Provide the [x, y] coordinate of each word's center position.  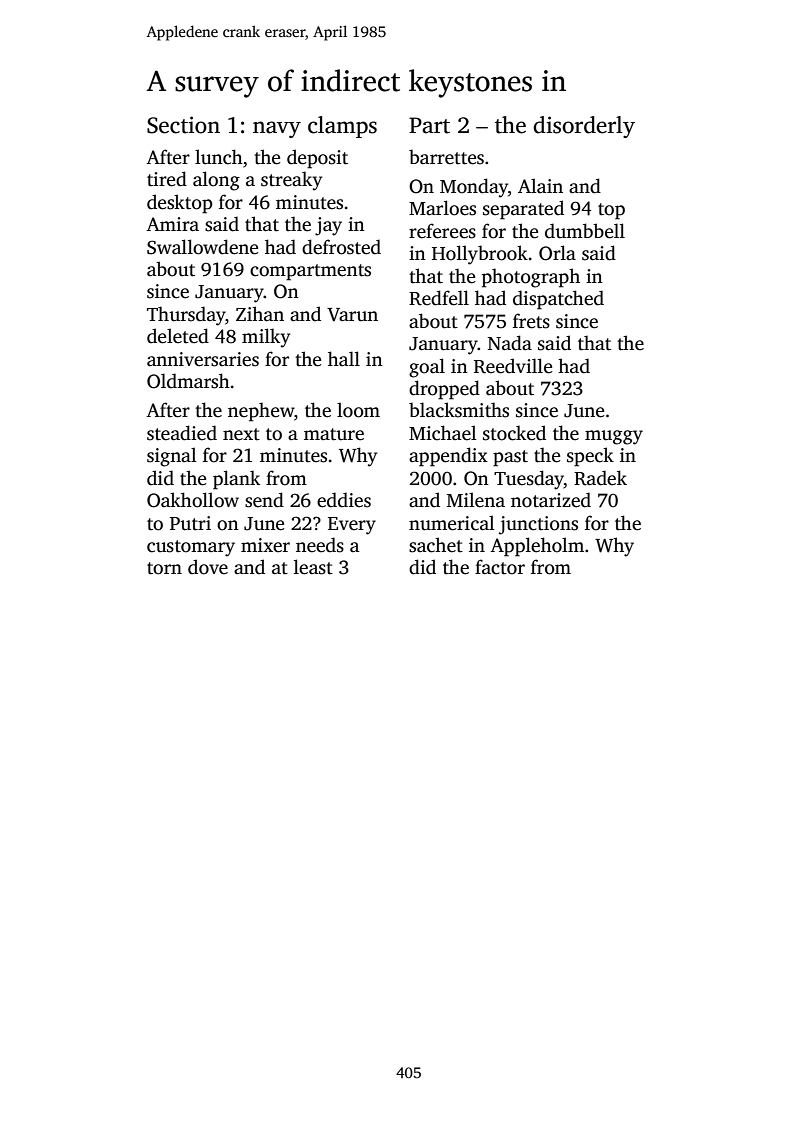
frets [531, 321]
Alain [540, 185]
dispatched [558, 300]
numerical [452, 523]
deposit [317, 159]
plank [236, 480]
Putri [190, 523]
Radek [600, 478]
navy [277, 129]
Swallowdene [202, 247]
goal [427, 368]
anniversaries [203, 359]
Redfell [439, 298]
